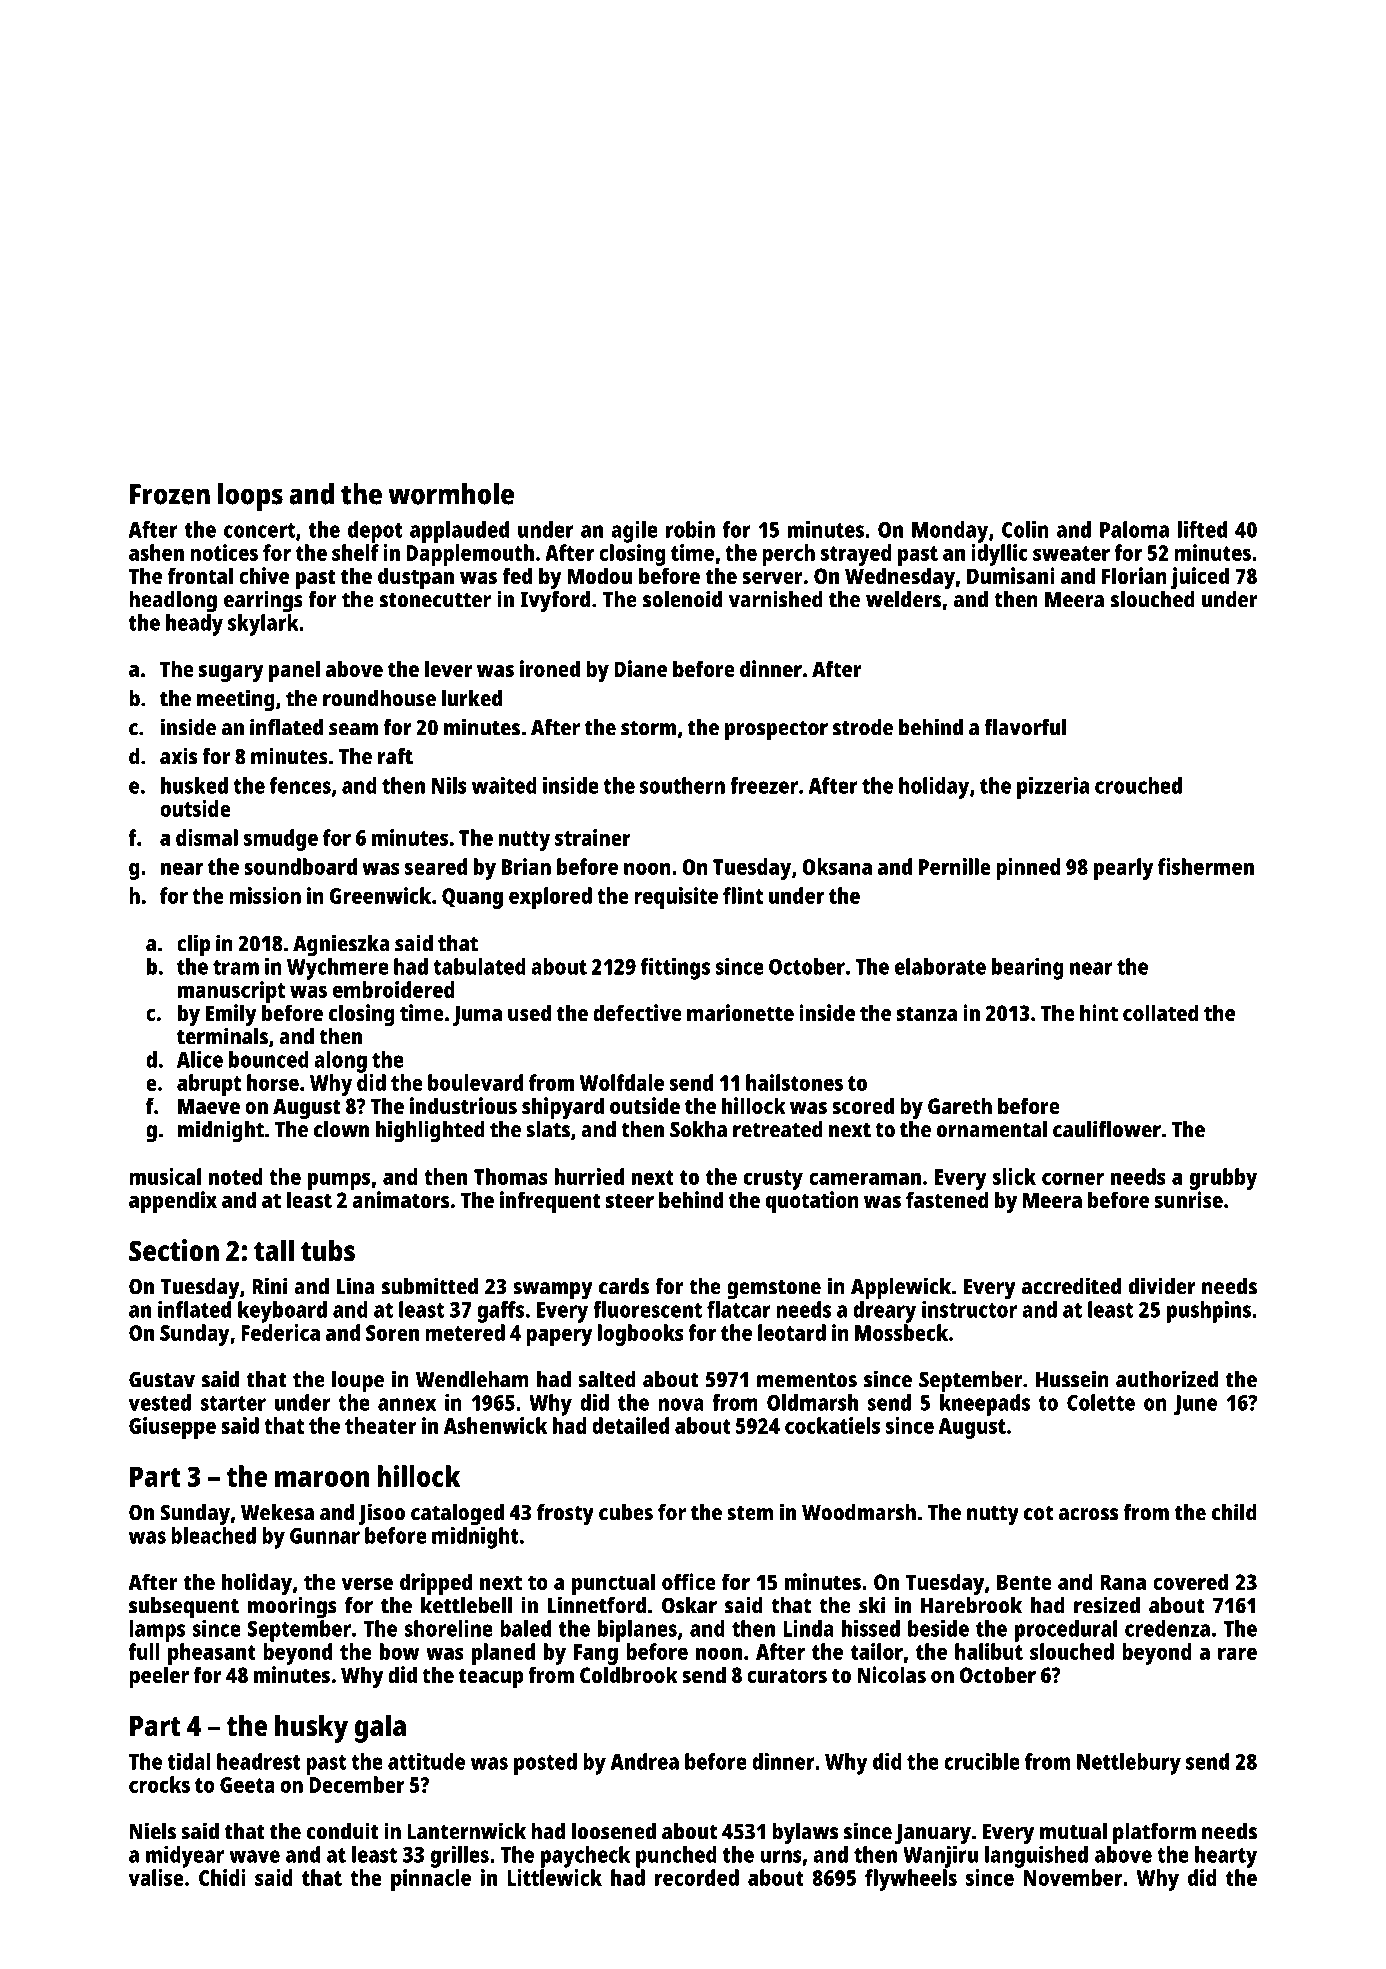 Image resolution: width=1386 pixels, height=1969 pixels. I want to click on panel, so click(294, 671).
